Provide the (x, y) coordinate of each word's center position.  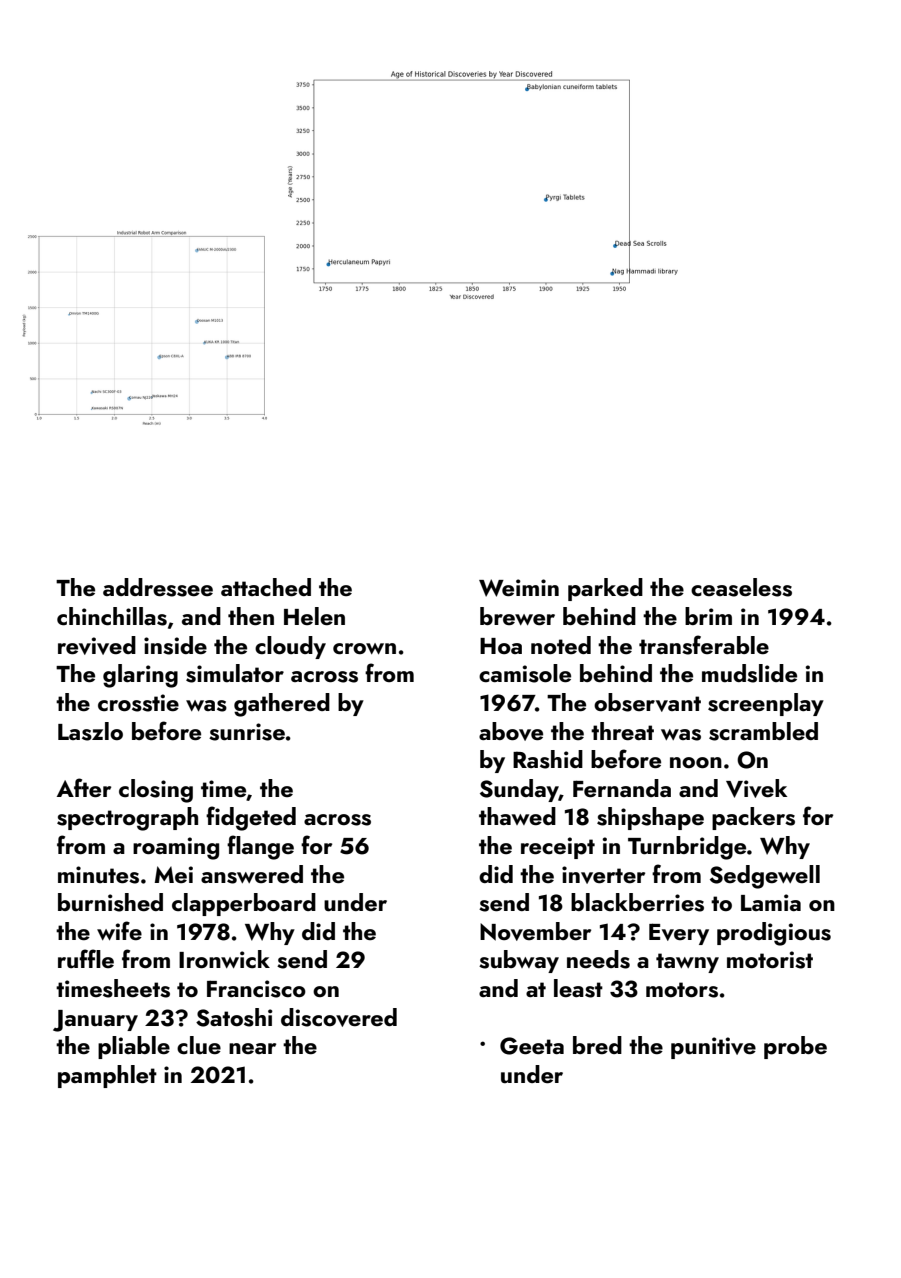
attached (266, 587)
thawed (517, 816)
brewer (517, 616)
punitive (713, 1048)
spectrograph (127, 819)
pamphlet (107, 1076)
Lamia (771, 902)
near (252, 1048)
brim (708, 616)
